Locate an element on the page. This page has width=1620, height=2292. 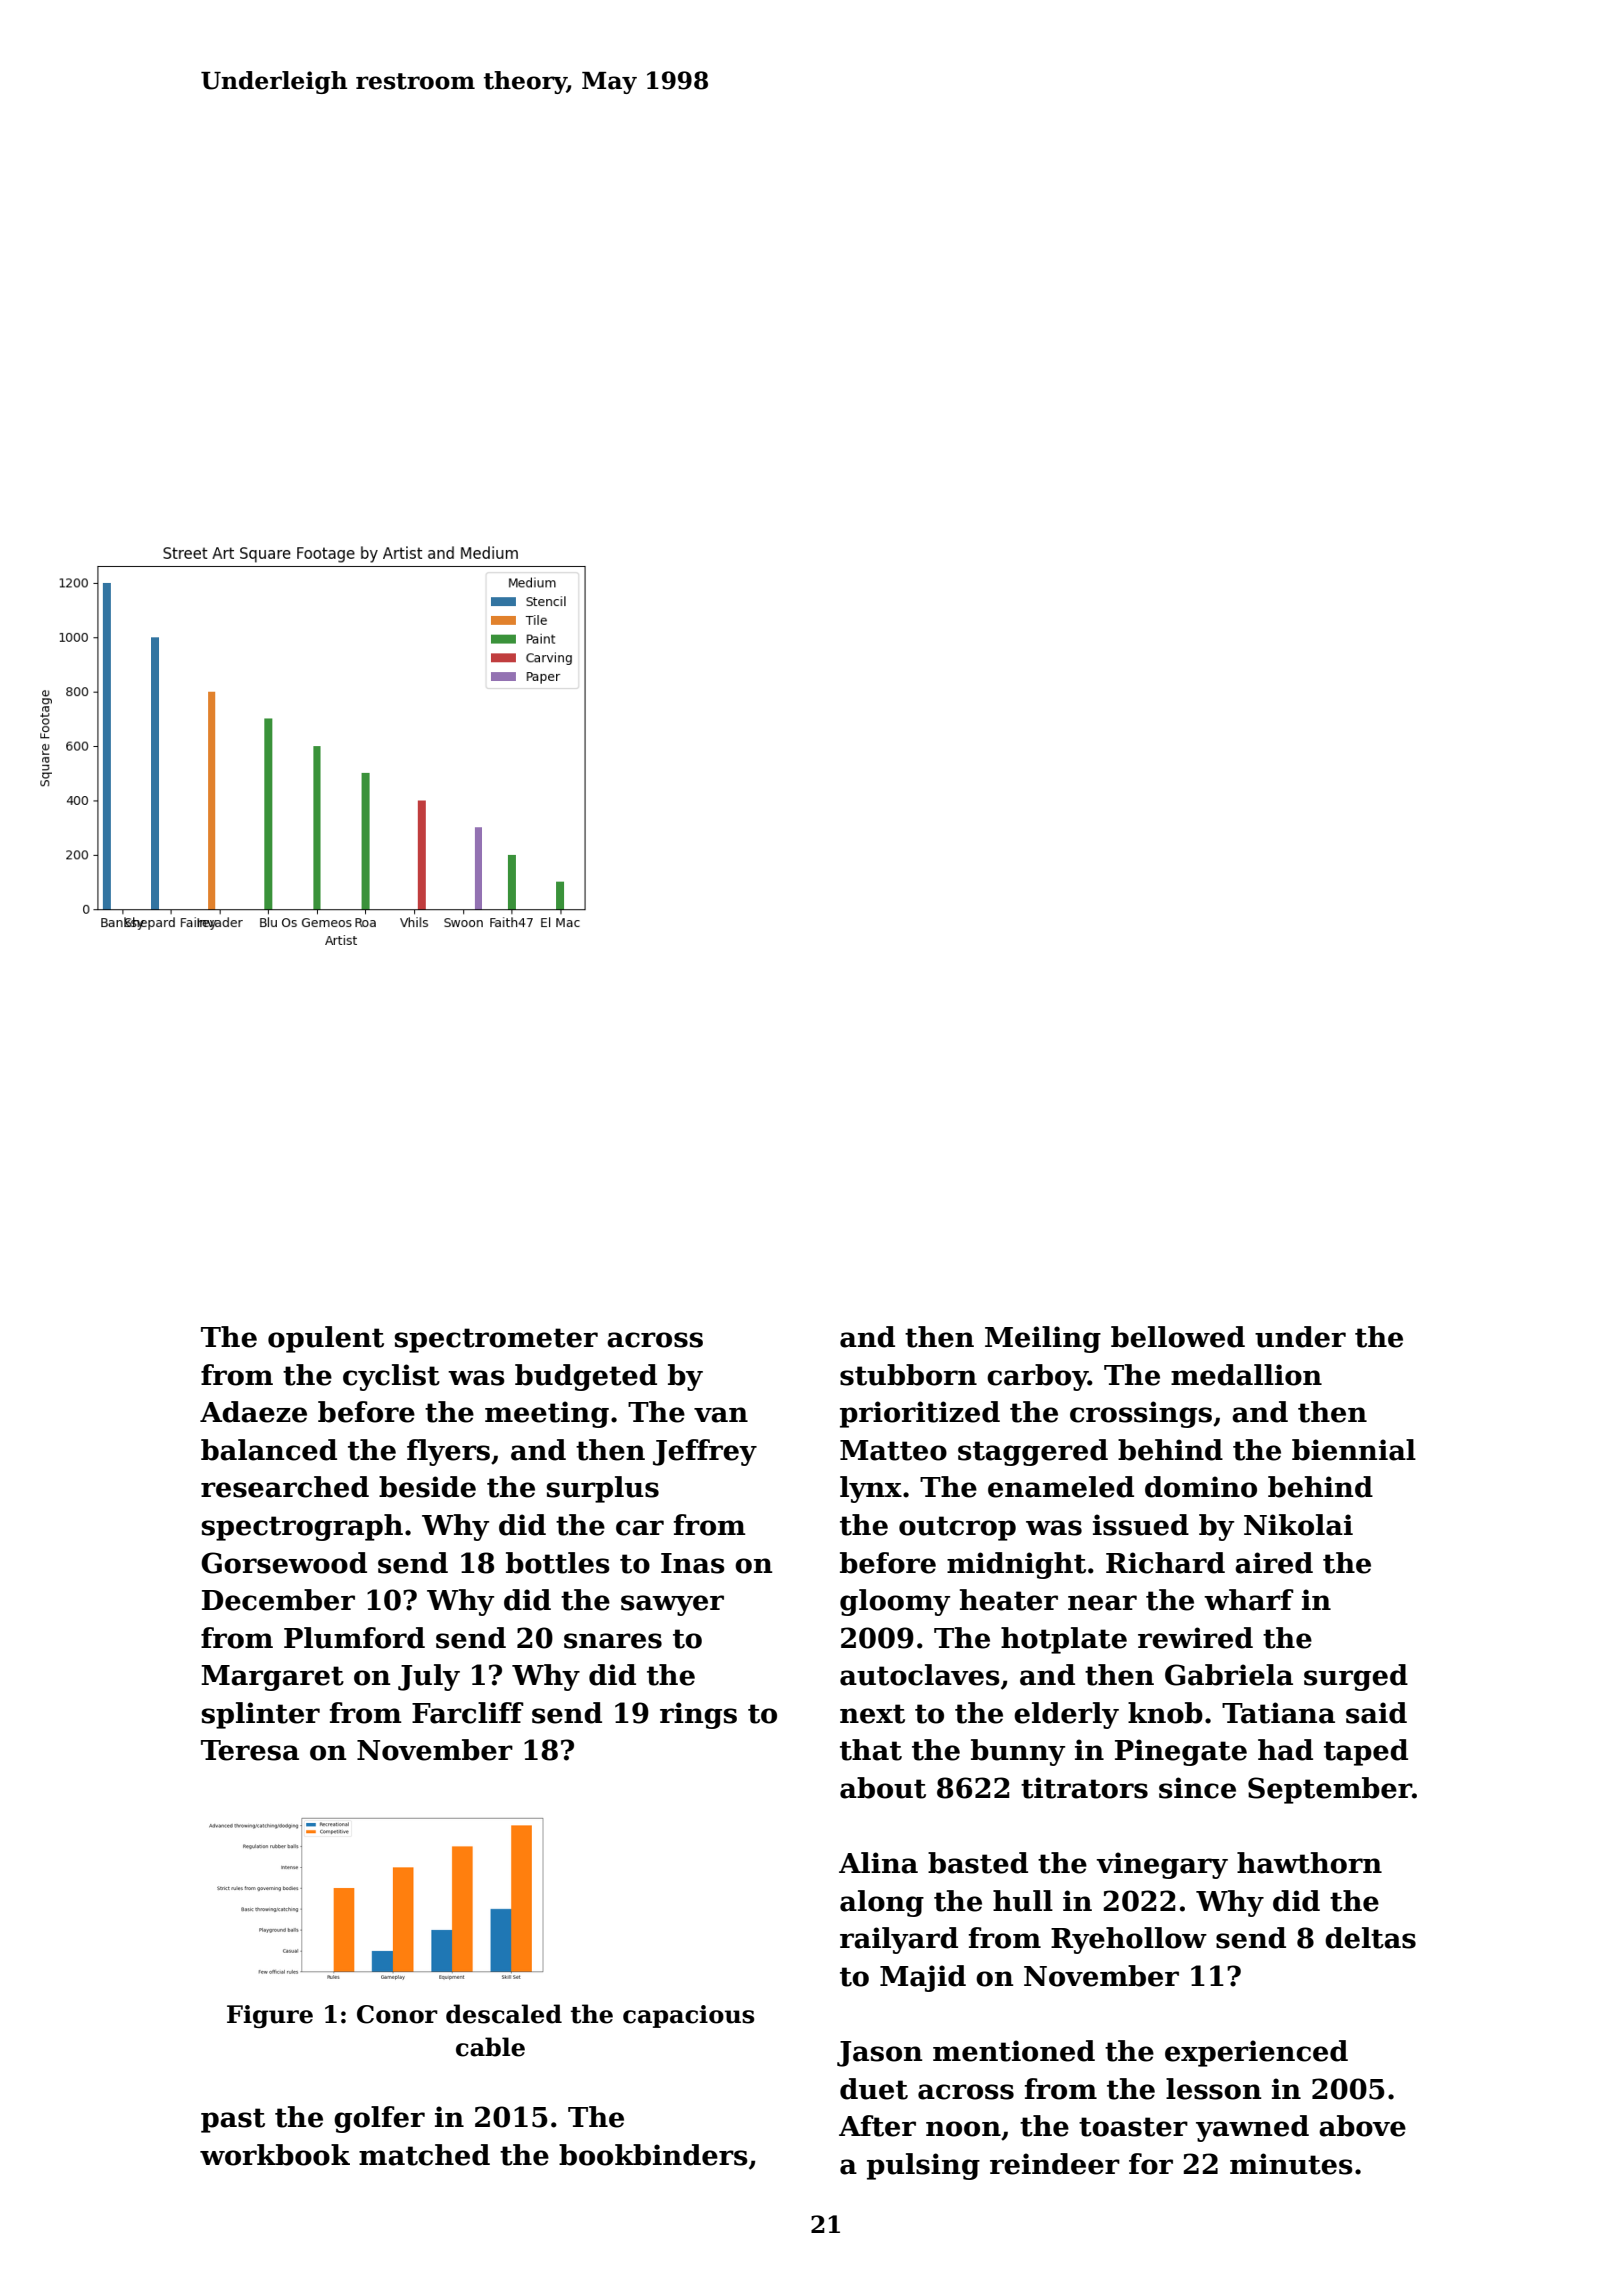
duet is located at coordinates (874, 2089).
